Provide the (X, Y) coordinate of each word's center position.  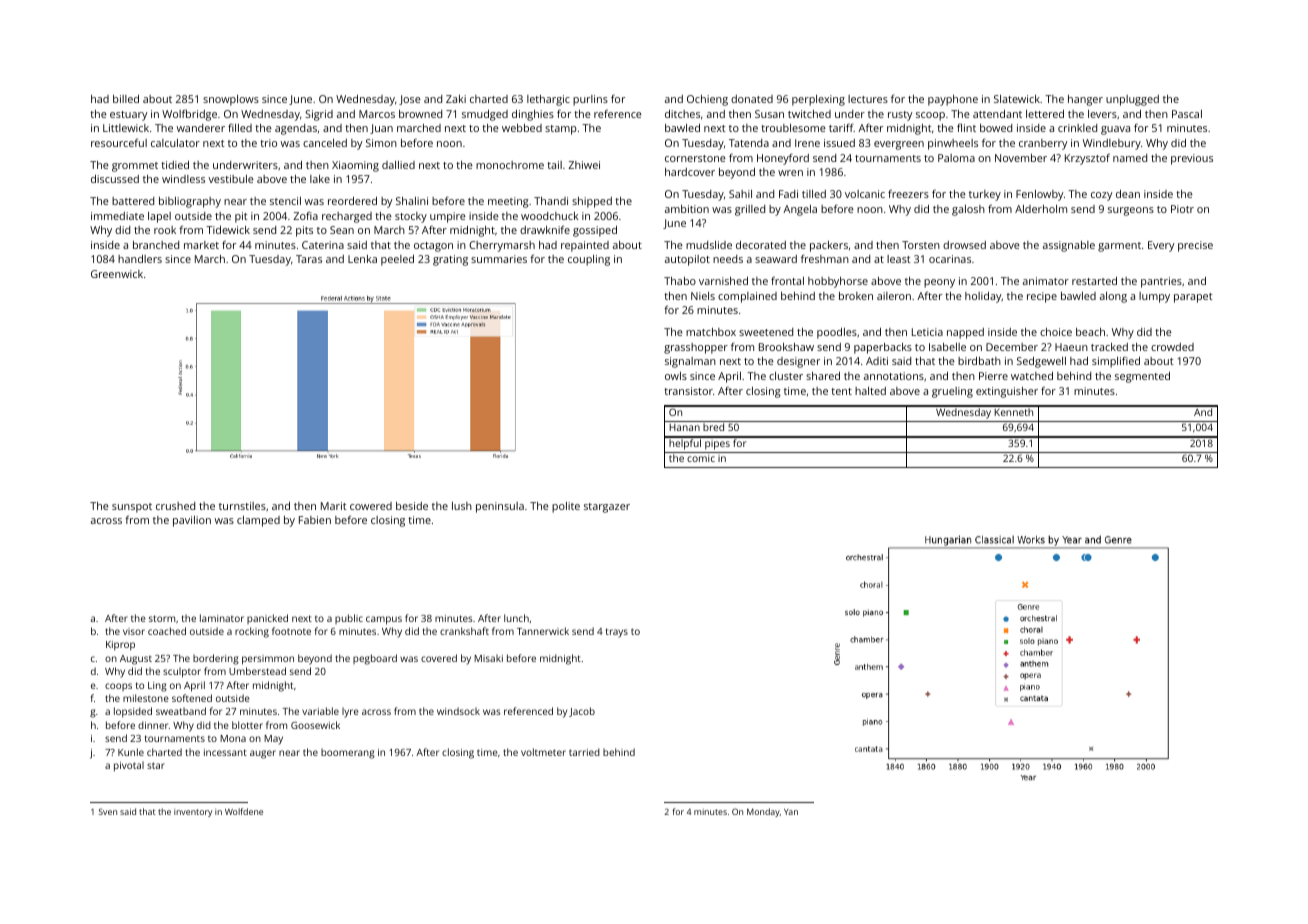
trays (617, 633)
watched (1032, 376)
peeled (397, 260)
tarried (584, 752)
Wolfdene (244, 811)
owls (676, 376)
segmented (1142, 377)
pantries (1161, 282)
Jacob (582, 712)
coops (118, 687)
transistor (688, 391)
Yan (791, 812)
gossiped (595, 231)
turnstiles (242, 506)
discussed (115, 179)
